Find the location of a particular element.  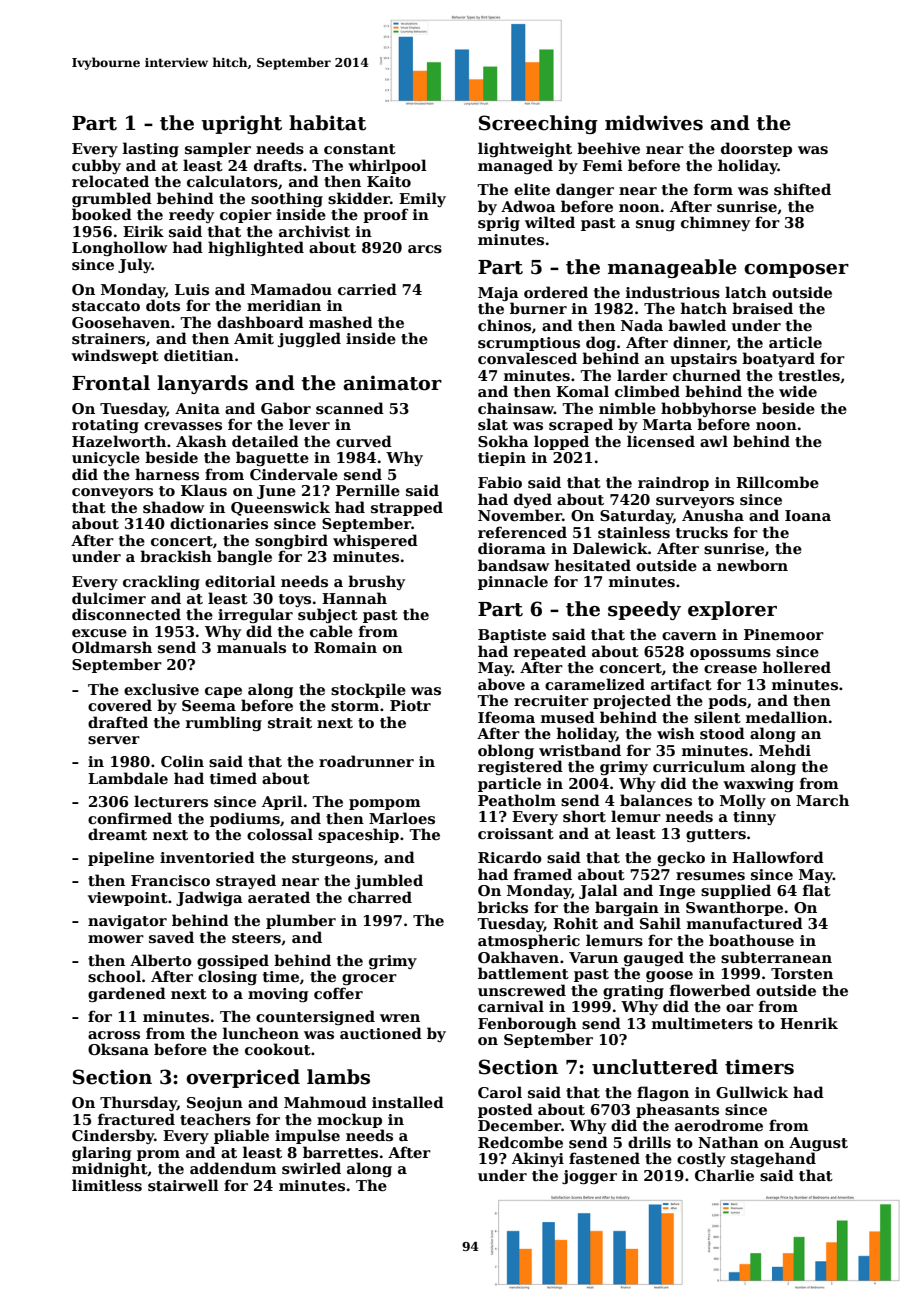

trestles is located at coordinates (809, 375).
